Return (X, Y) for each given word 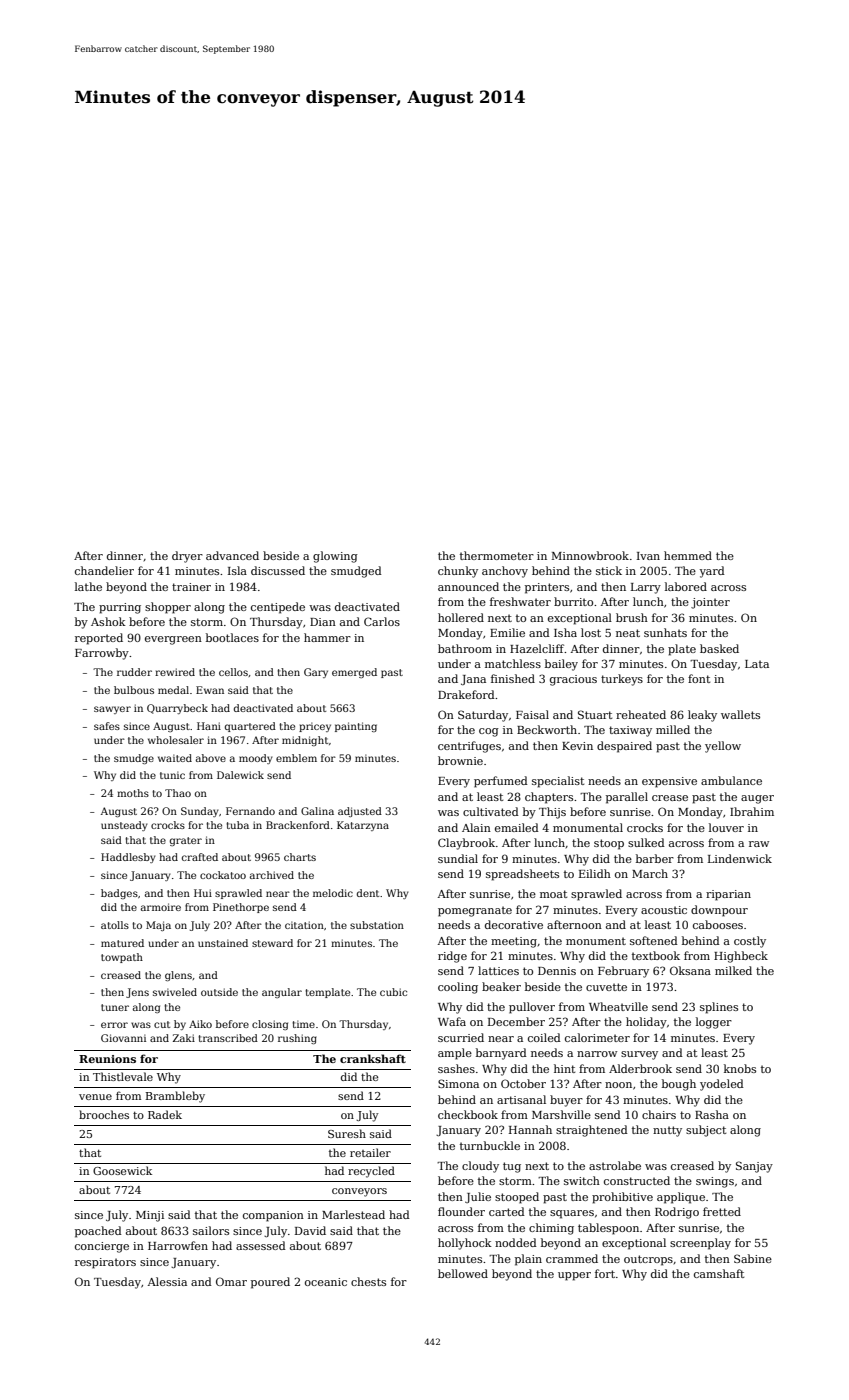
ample (455, 1054)
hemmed (688, 555)
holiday (646, 1023)
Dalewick (240, 775)
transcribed (228, 1038)
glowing (335, 557)
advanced (232, 555)
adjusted (360, 812)
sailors (211, 1230)
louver (726, 827)
